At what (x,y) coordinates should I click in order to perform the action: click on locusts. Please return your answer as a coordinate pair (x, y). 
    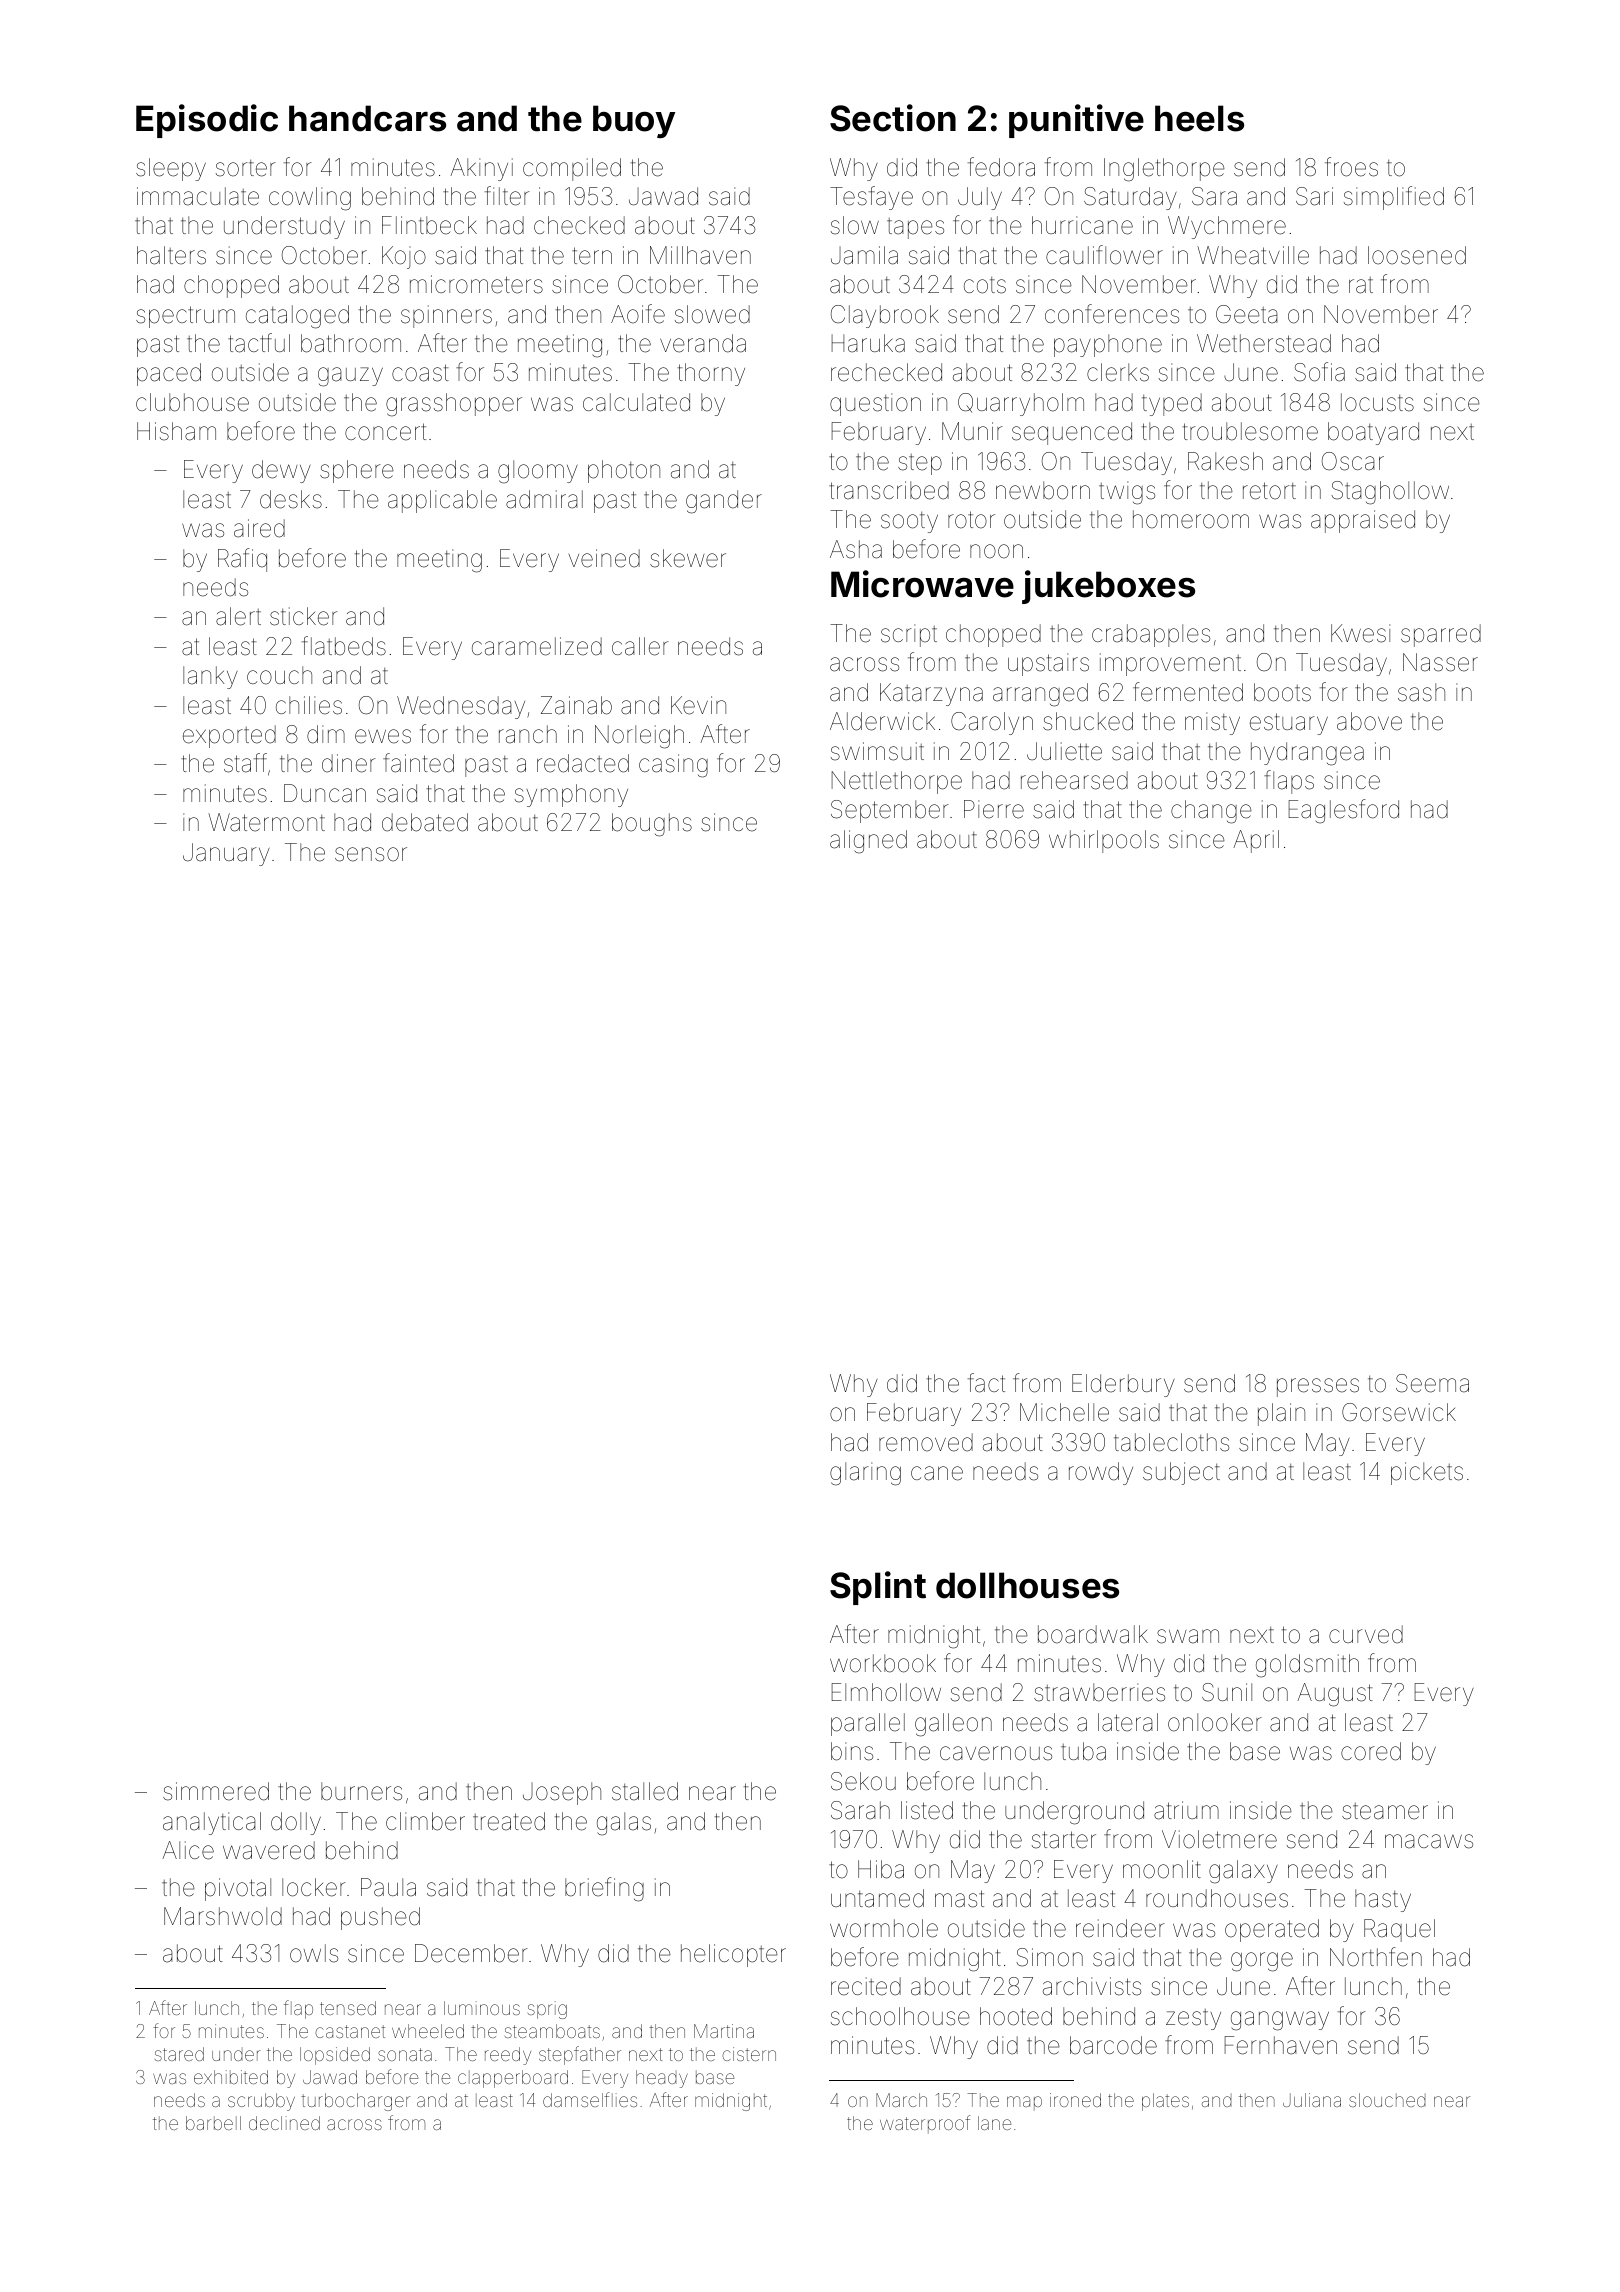
    Looking at the image, I should click on (1377, 402).
